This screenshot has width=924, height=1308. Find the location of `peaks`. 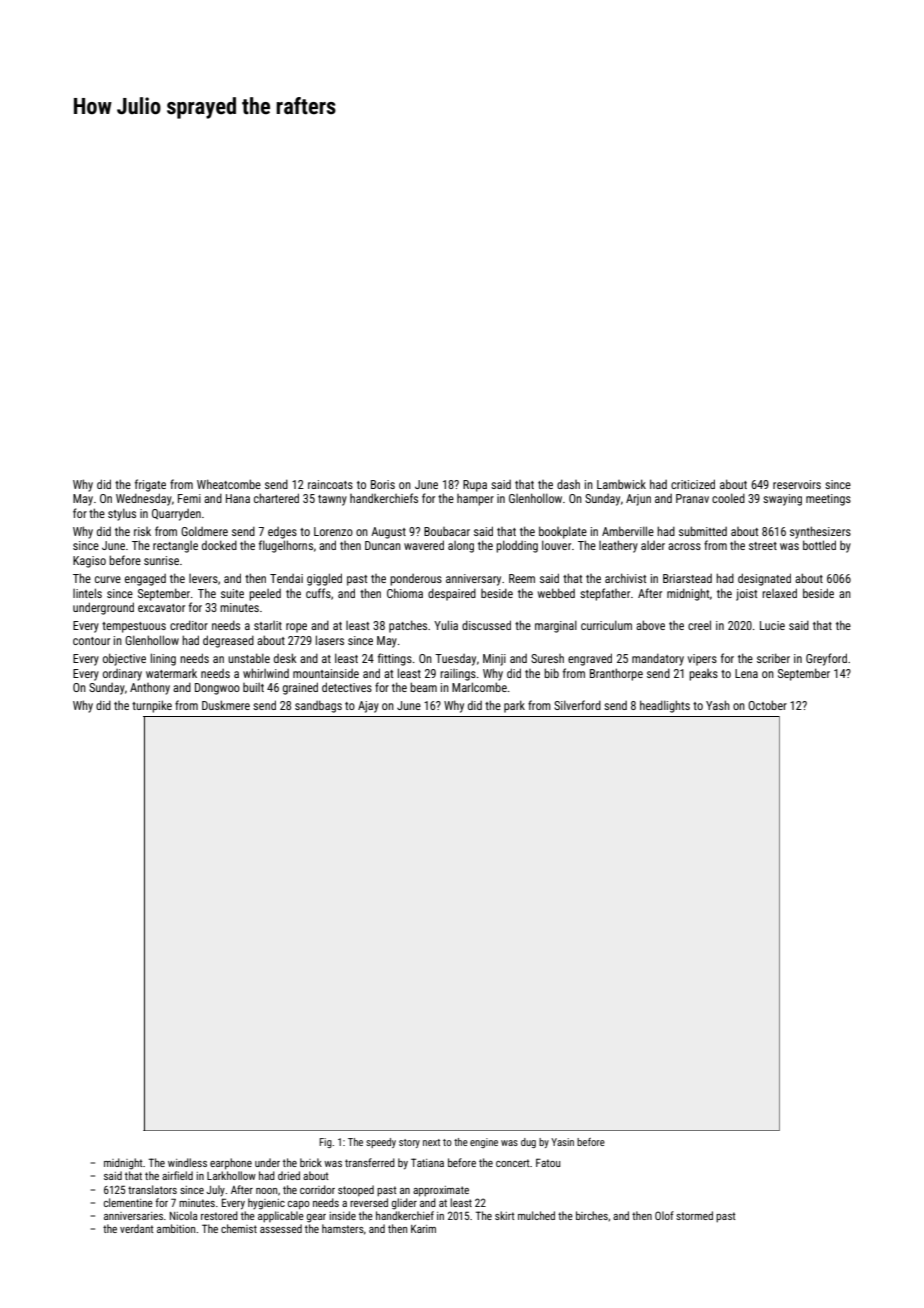

peaks is located at coordinates (703, 675).
